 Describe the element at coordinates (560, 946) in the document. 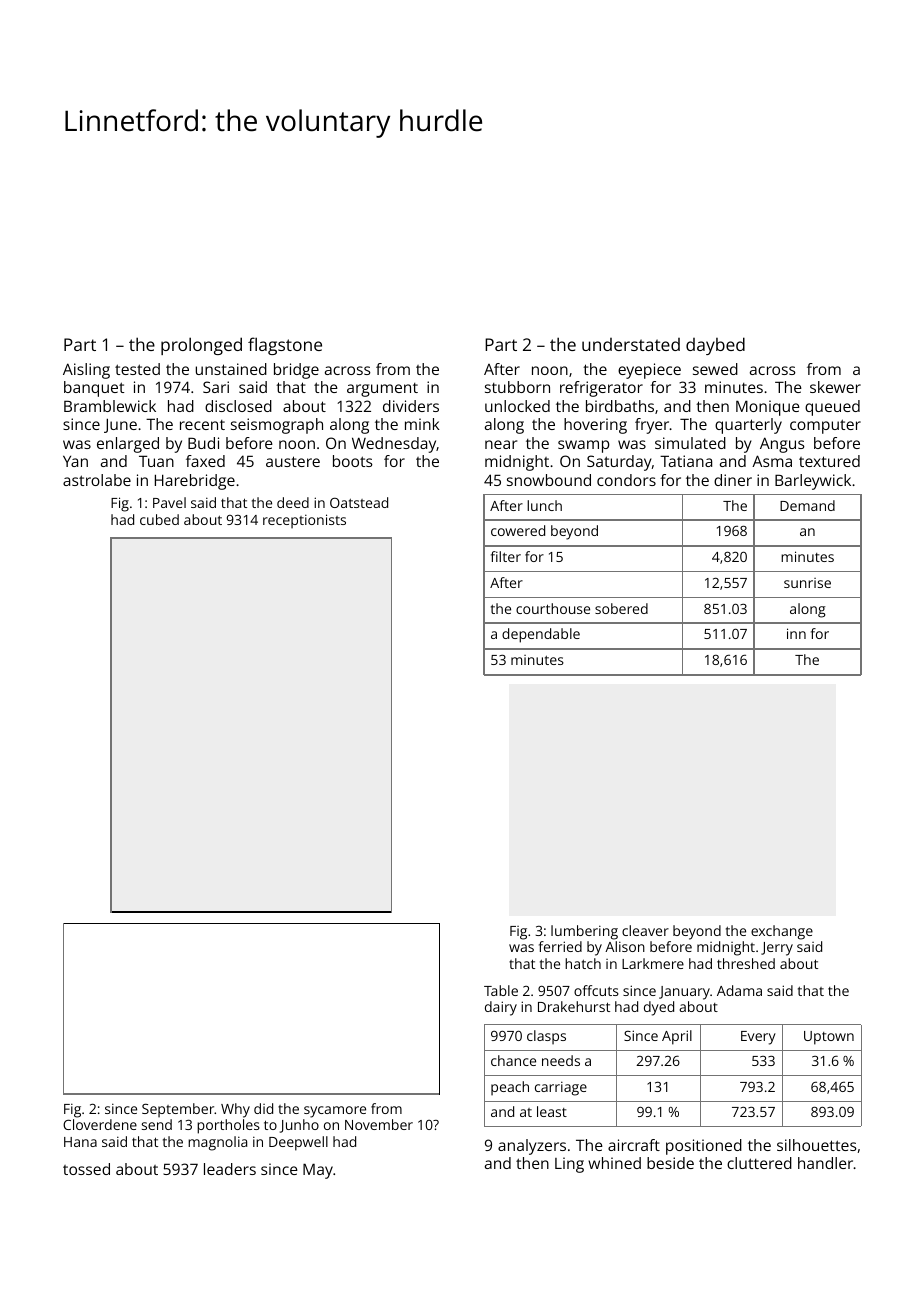

I see `ferried` at that location.
